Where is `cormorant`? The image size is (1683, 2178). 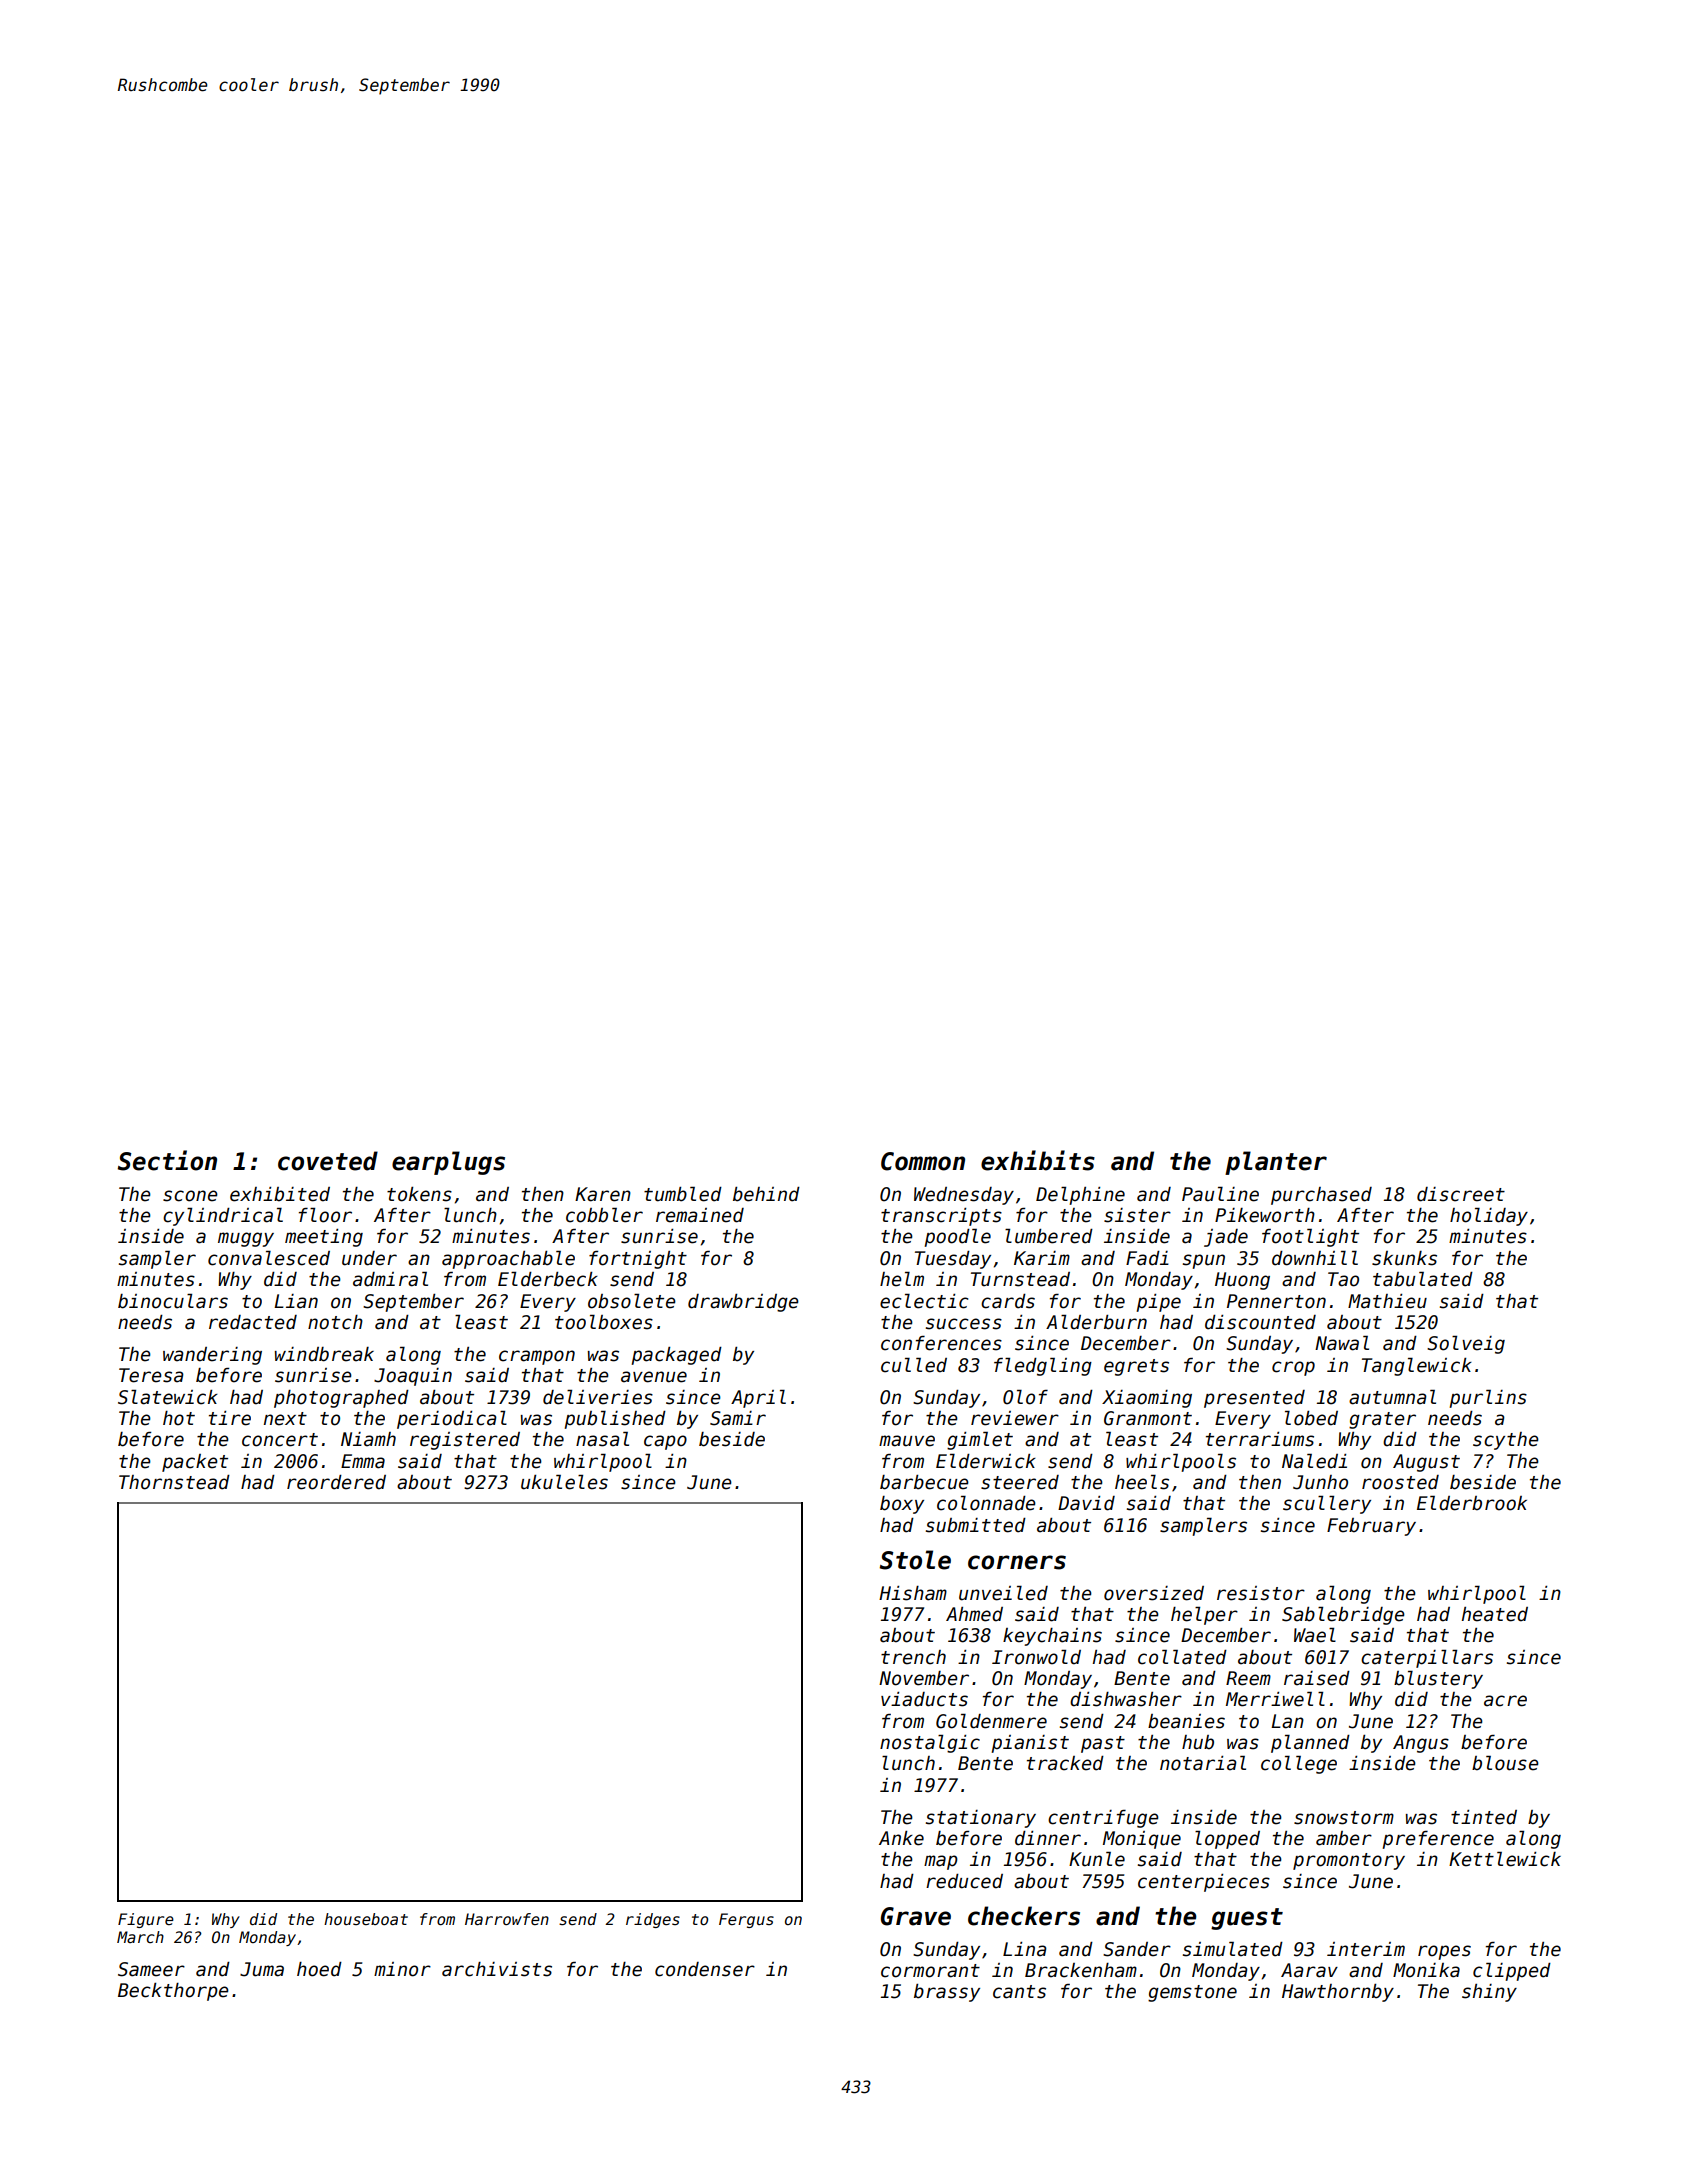 cormorant is located at coordinates (930, 1971).
